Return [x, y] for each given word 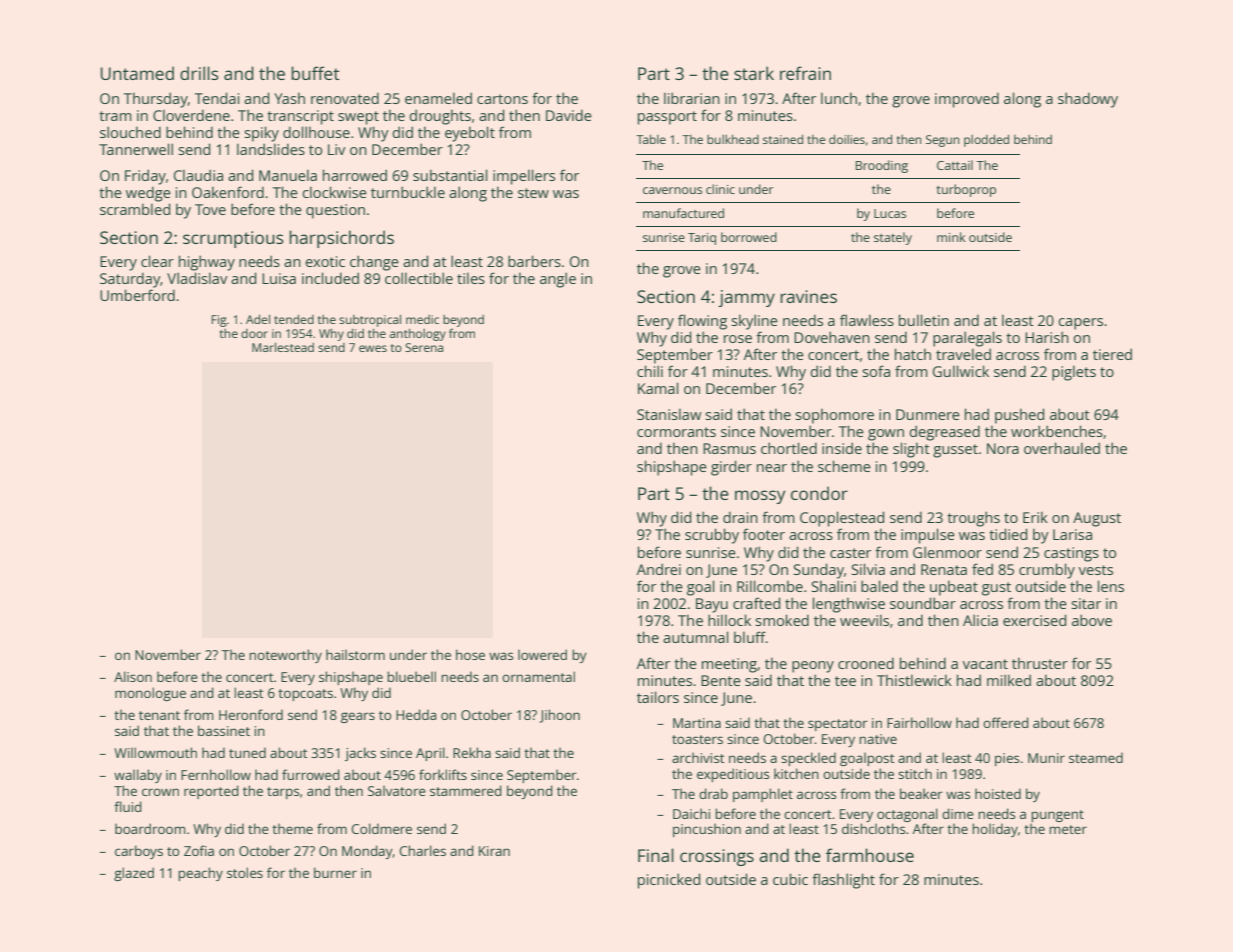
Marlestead [283, 347]
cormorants [676, 432]
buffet [315, 73]
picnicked [669, 881]
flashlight [843, 881]
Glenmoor [947, 552]
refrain [805, 73]
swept [358, 118]
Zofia [199, 850]
